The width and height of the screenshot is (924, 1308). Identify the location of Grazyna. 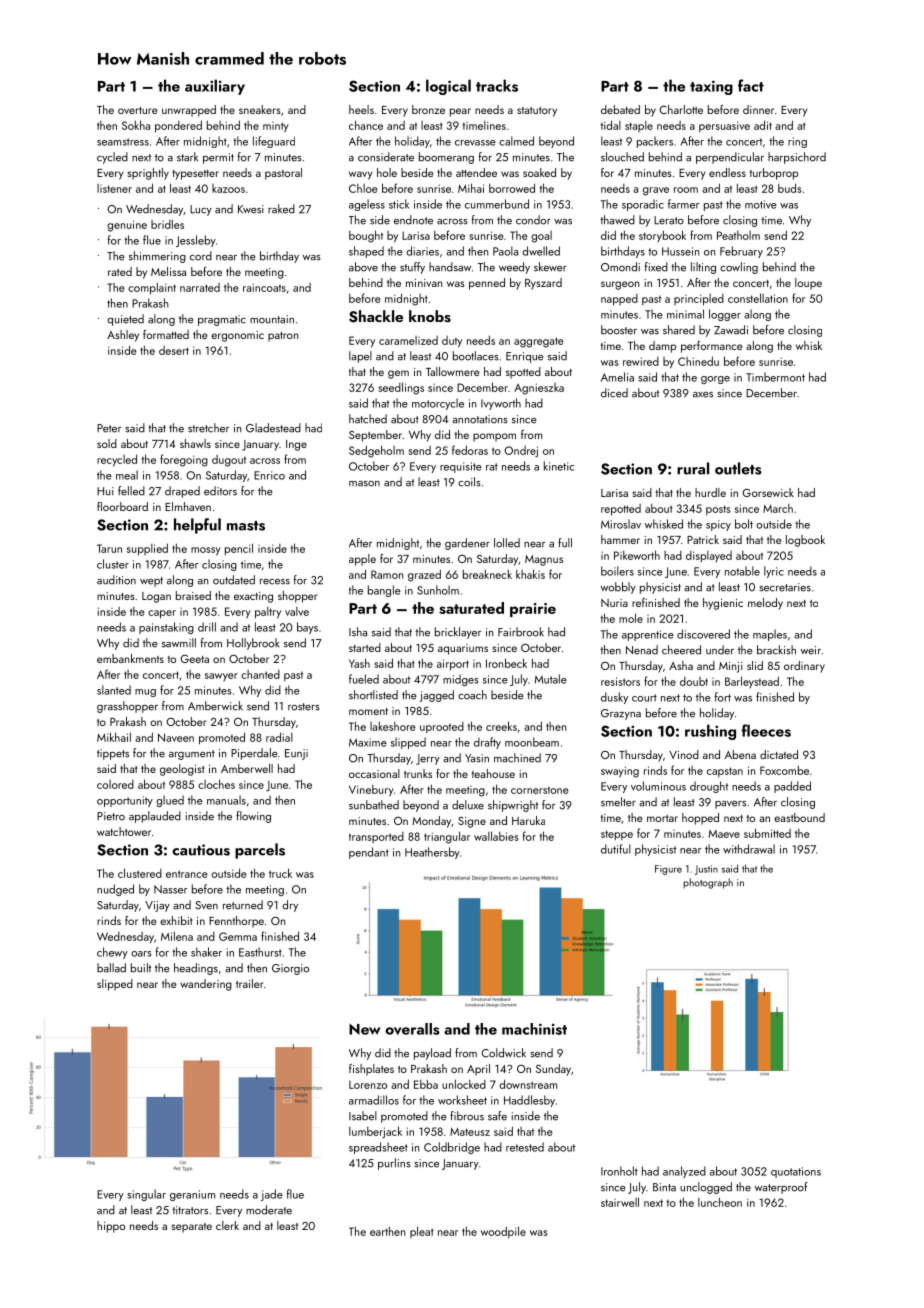
(621, 714).
